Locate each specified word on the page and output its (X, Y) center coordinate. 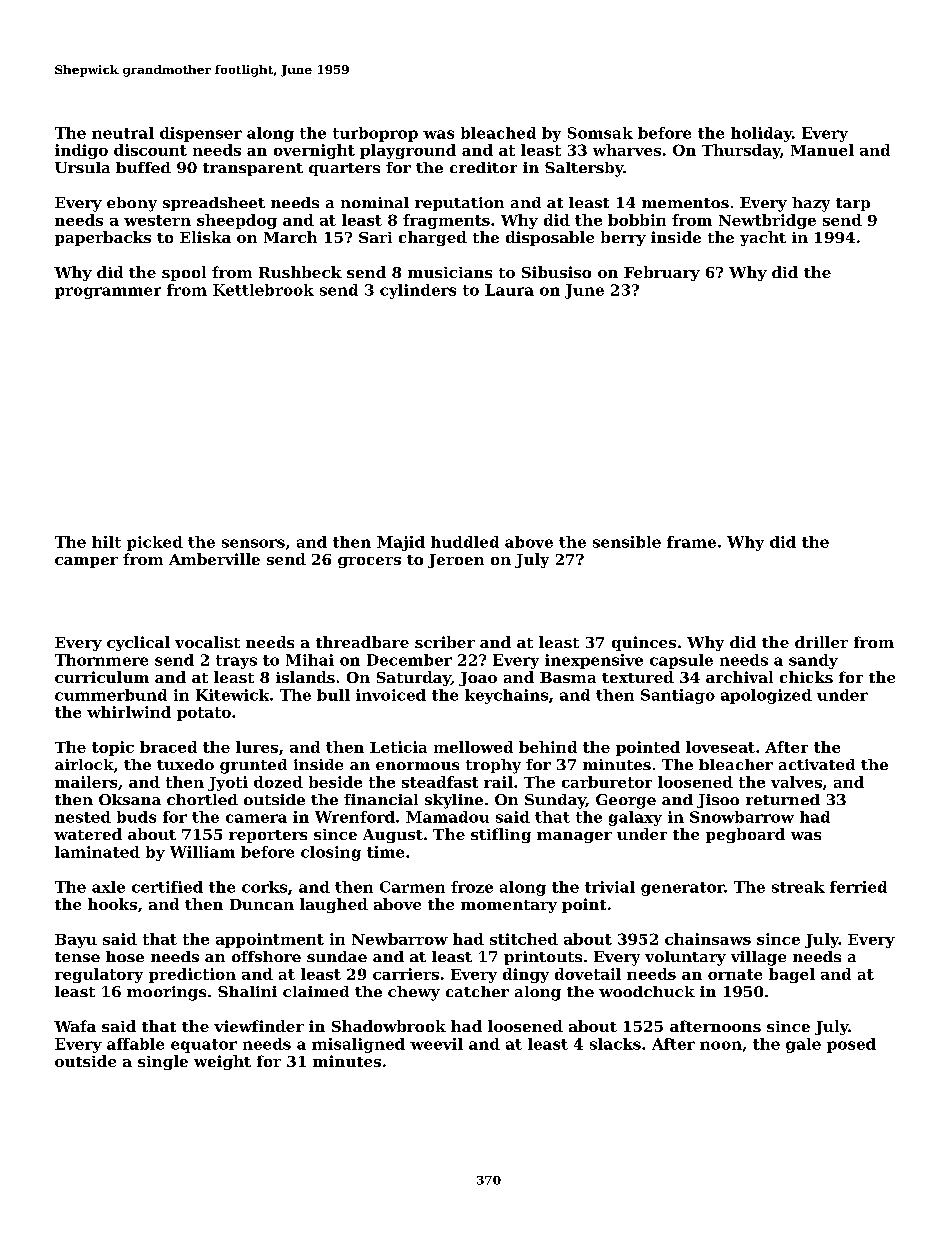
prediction (192, 975)
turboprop (375, 134)
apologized (766, 696)
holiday (761, 134)
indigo (81, 151)
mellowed (473, 747)
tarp (853, 204)
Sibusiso (556, 272)
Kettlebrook (263, 290)
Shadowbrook (389, 1026)
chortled (202, 799)
